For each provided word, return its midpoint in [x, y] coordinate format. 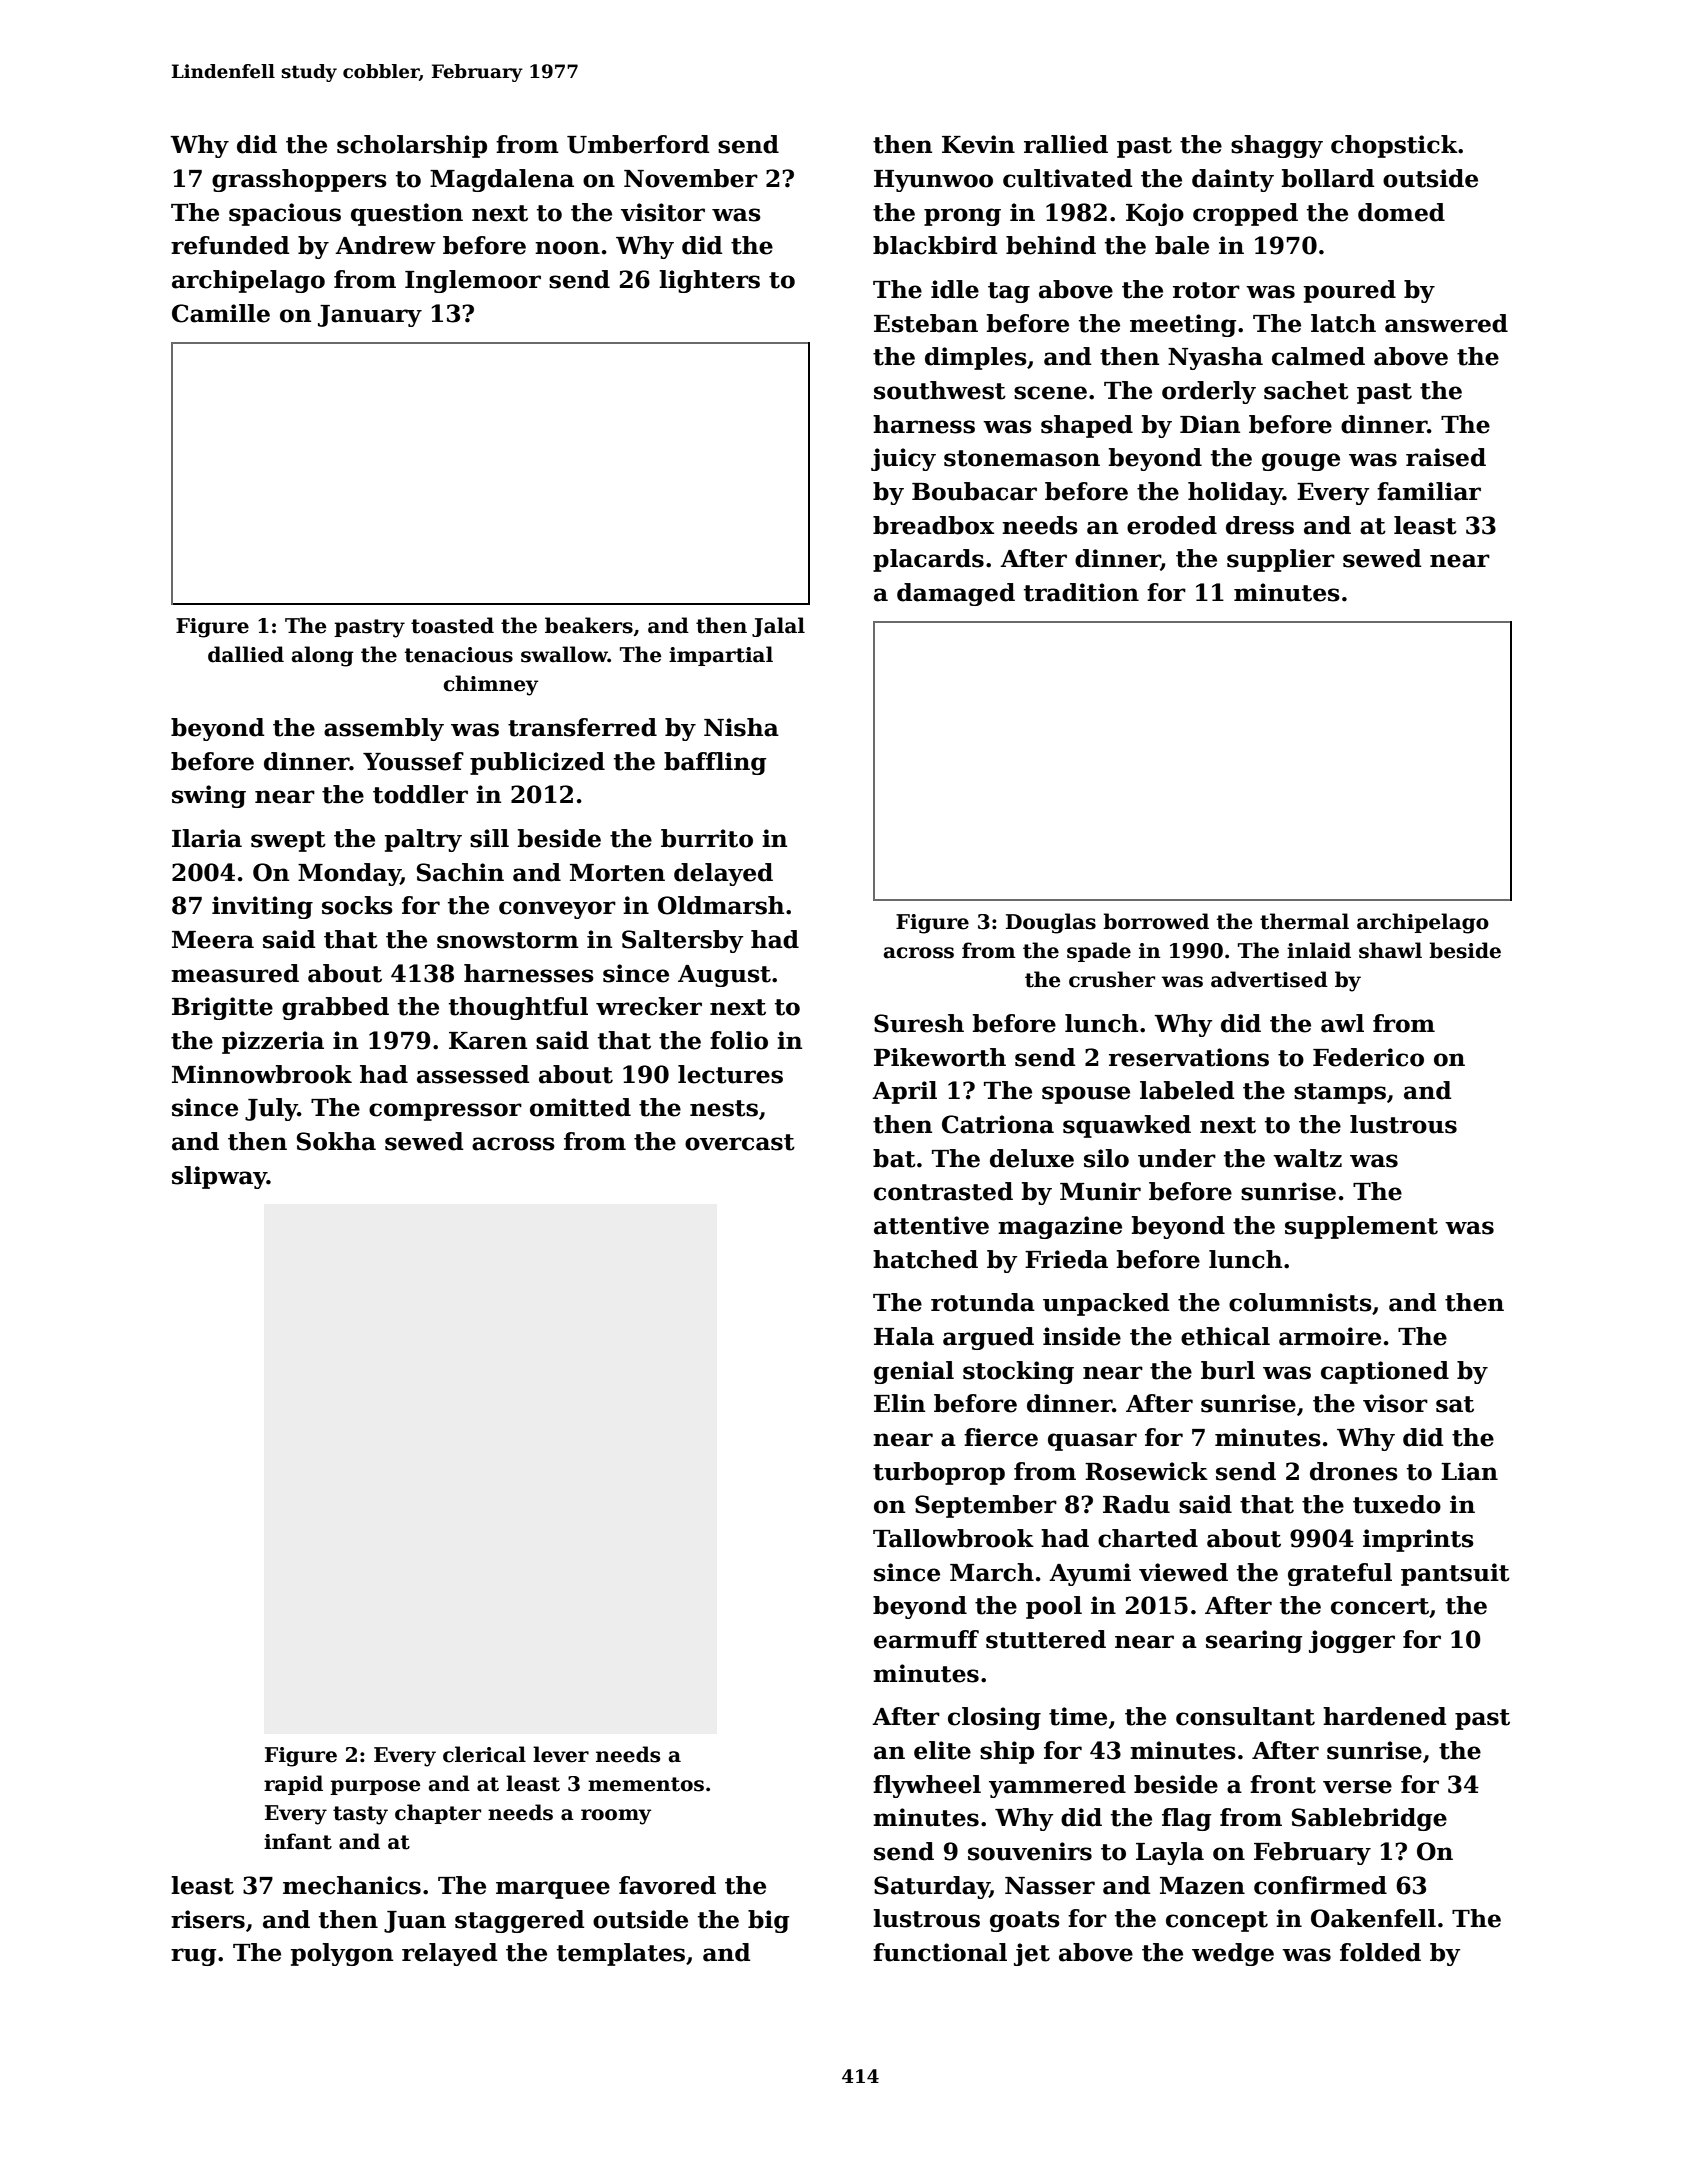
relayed [449, 1954]
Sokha [336, 1141]
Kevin [978, 144]
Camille [221, 313]
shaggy [1277, 146]
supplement [1361, 1227]
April [904, 1092]
